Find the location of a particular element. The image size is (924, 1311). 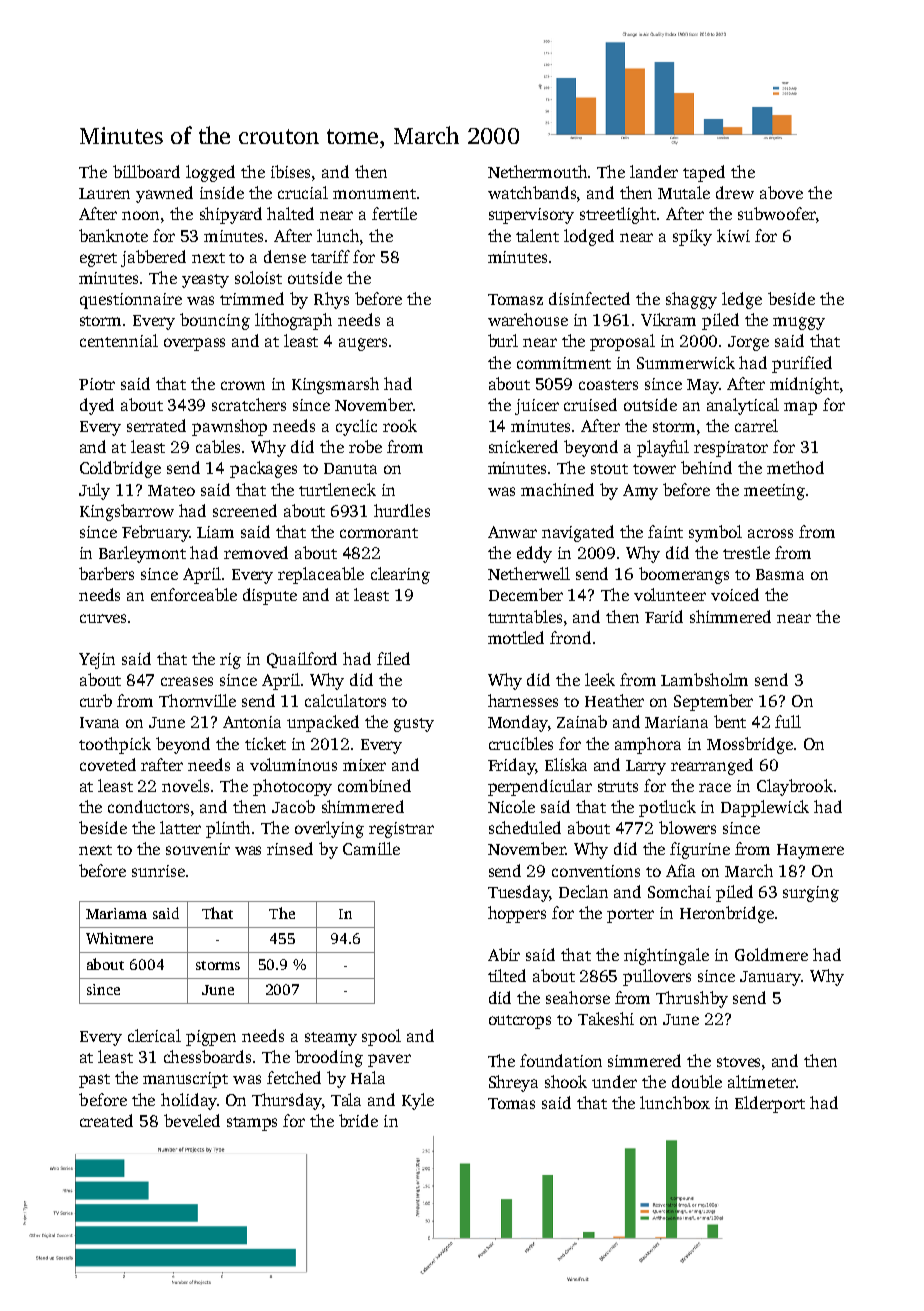

clerical is located at coordinates (154, 1035).
